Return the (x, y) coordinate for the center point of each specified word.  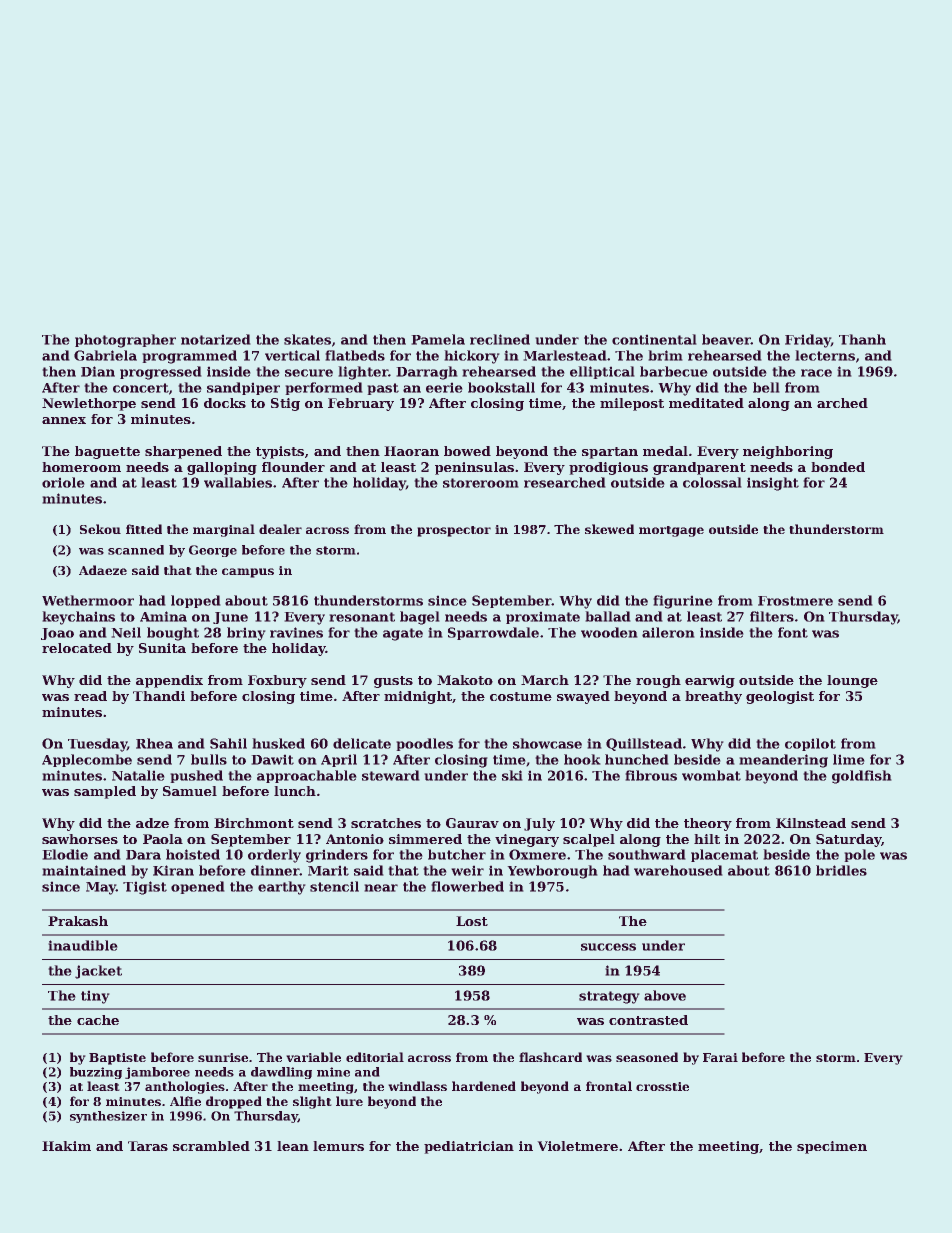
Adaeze (103, 570)
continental (654, 339)
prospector (454, 531)
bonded (838, 467)
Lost (472, 921)
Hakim (66, 1146)
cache (98, 1020)
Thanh (862, 339)
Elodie (65, 854)
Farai (720, 1057)
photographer (125, 341)
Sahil (228, 743)
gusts (393, 682)
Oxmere (537, 854)
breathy (713, 697)
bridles (841, 870)
